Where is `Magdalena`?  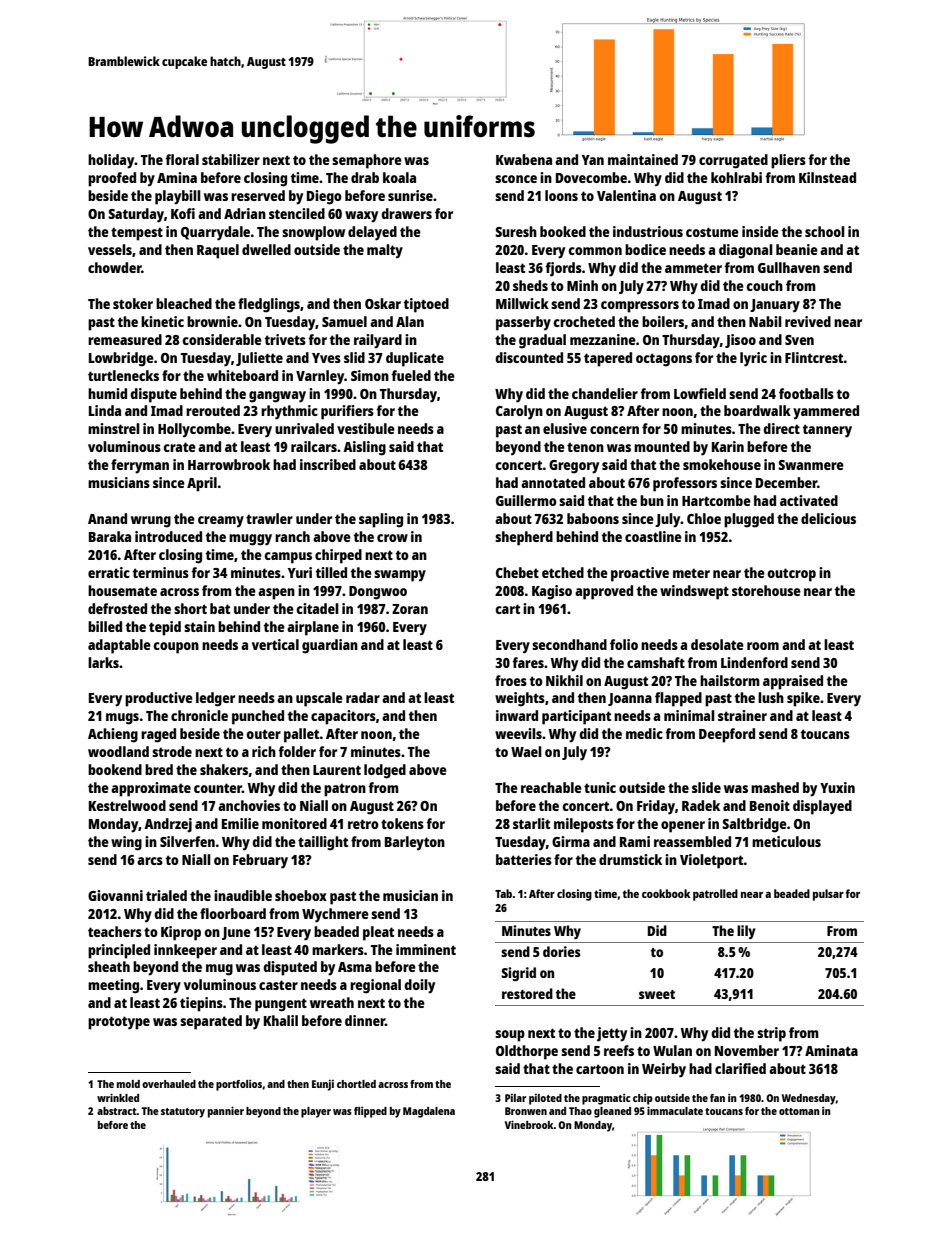 Magdalena is located at coordinates (429, 1112).
